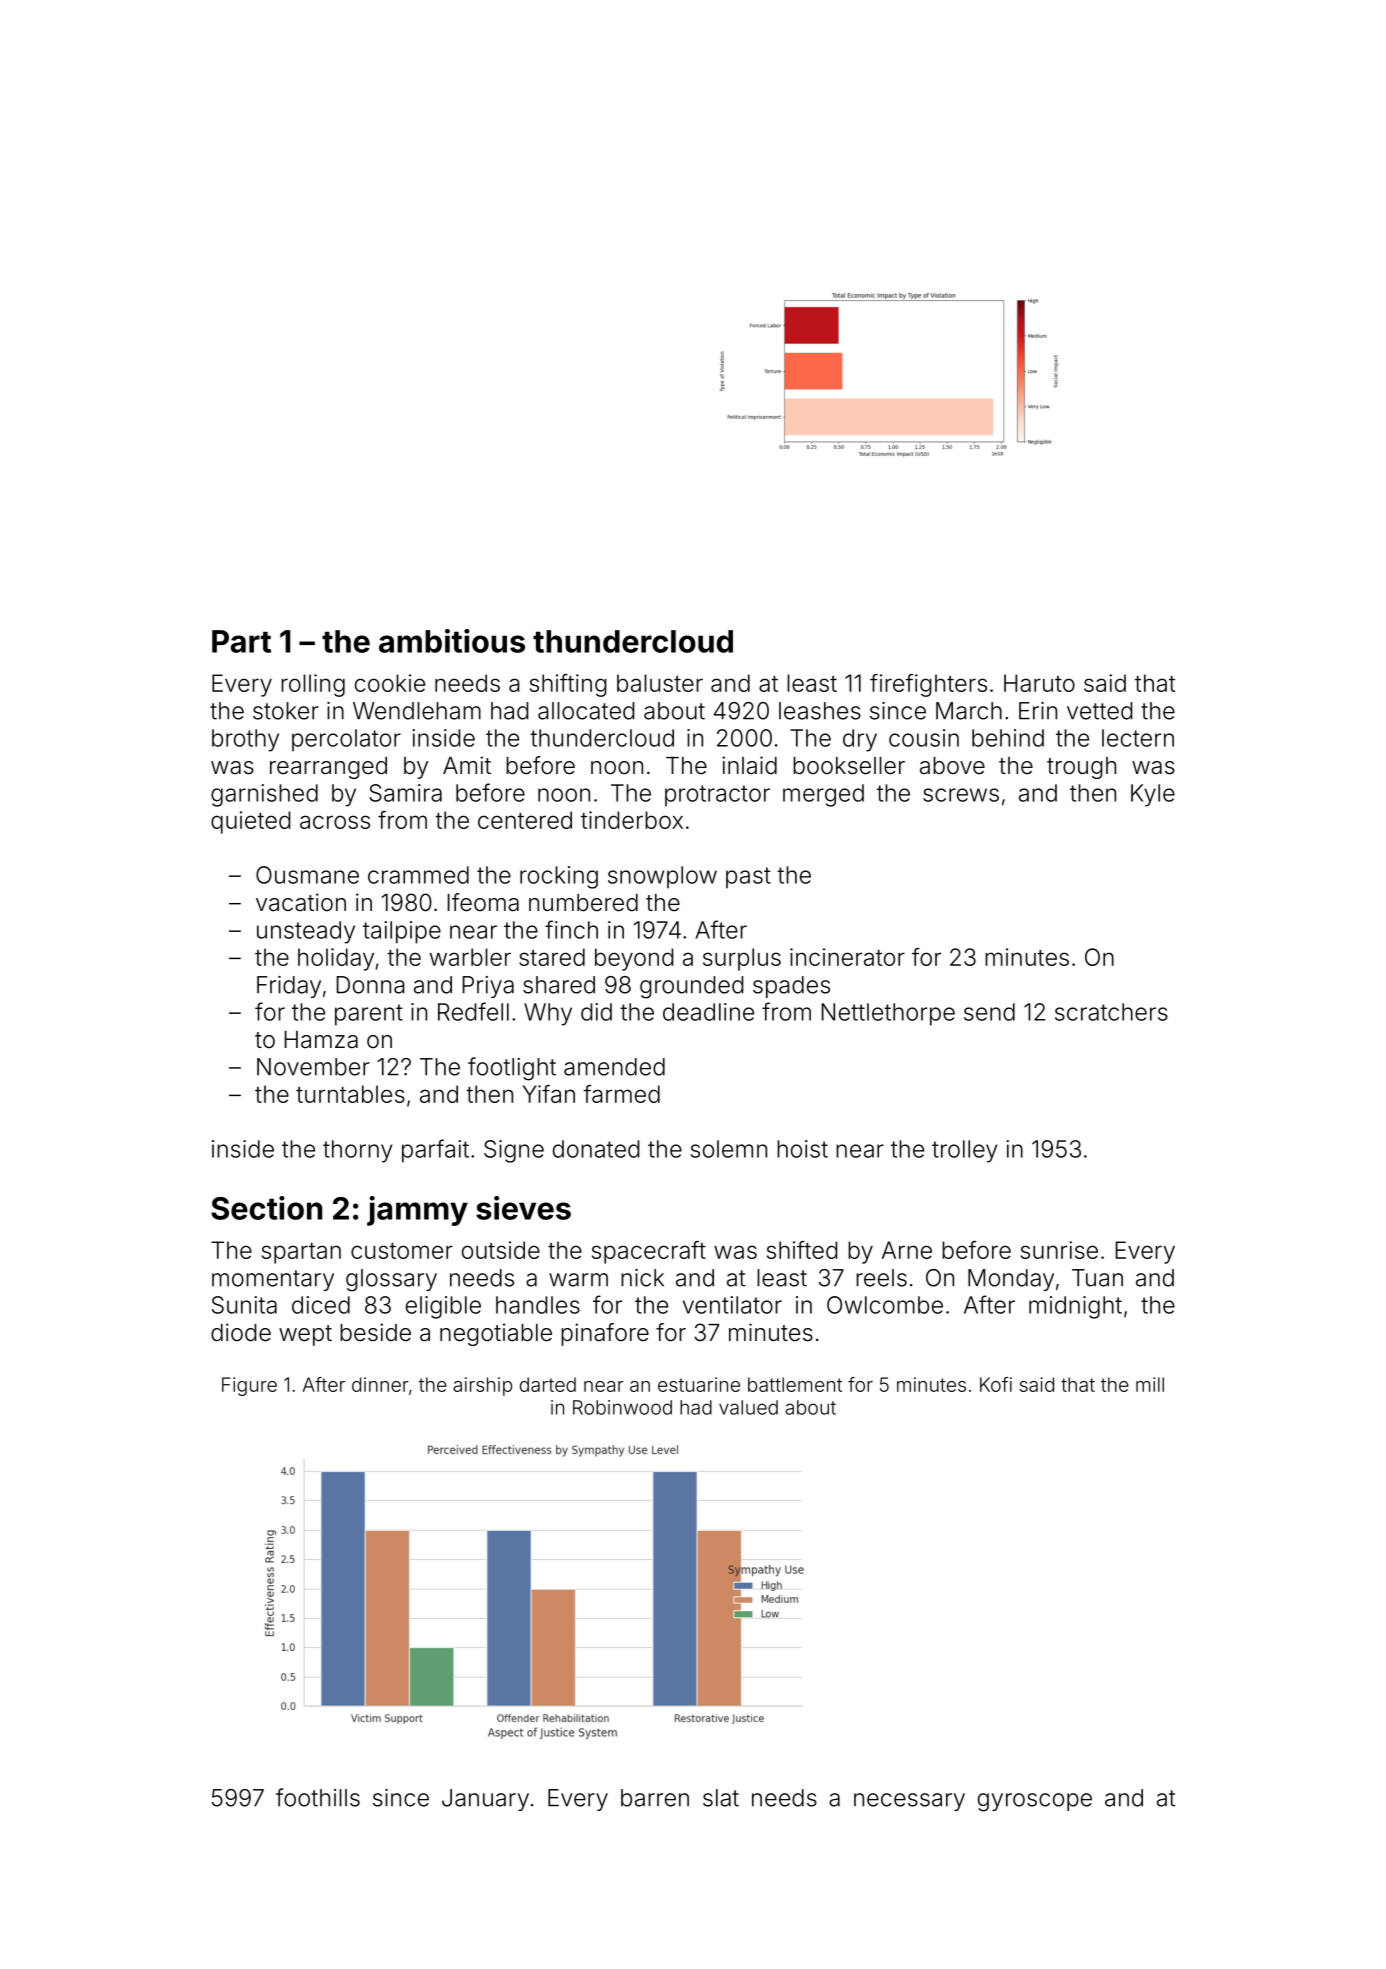 The width and height of the document is (1386, 1969). What do you see at coordinates (266, 1208) in the document?
I see `Section` at bounding box center [266, 1208].
